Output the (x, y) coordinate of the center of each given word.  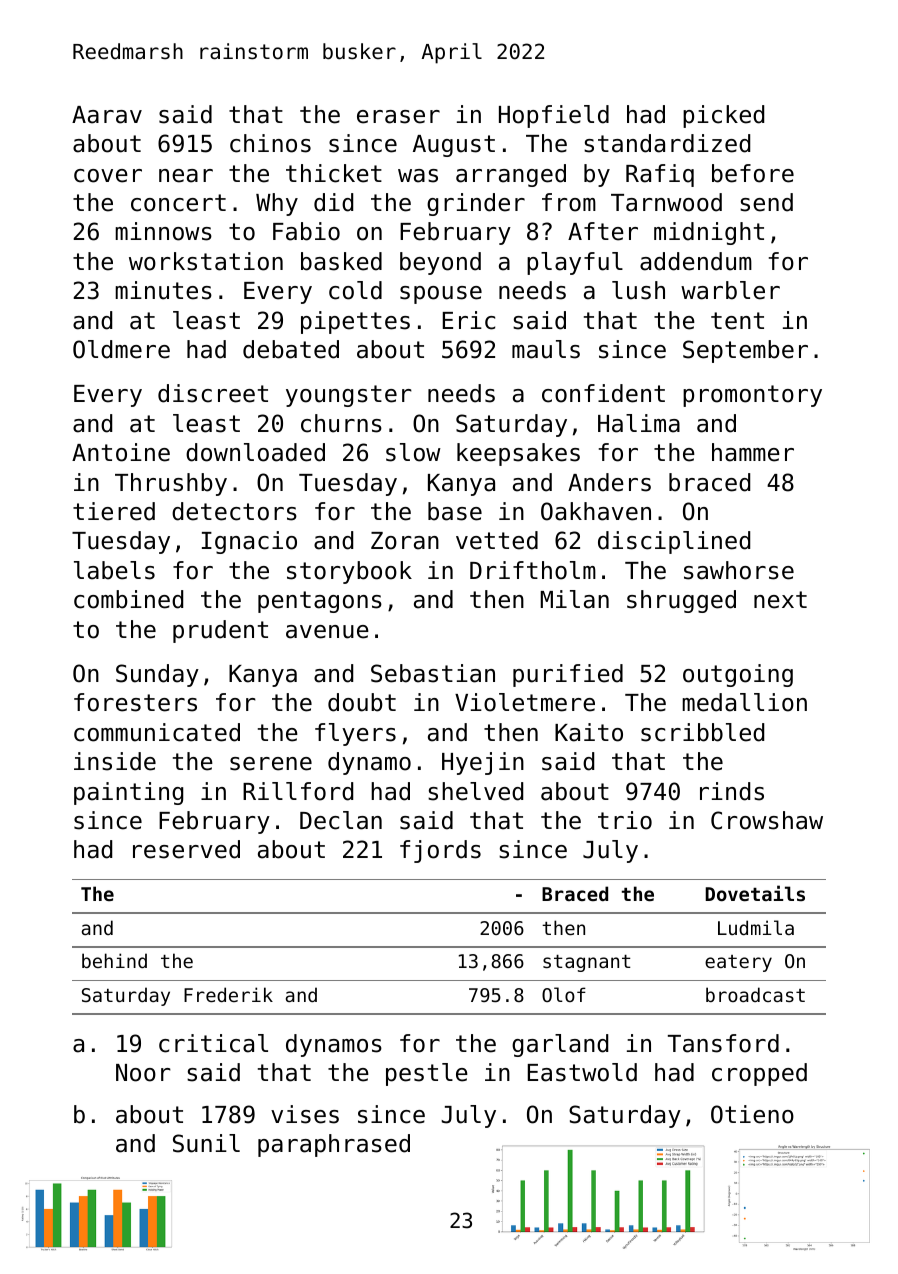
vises (305, 1114)
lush (638, 290)
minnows (163, 231)
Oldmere (121, 349)
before (753, 173)
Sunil (206, 1143)
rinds (732, 791)
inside (115, 761)
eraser (398, 117)
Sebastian (433, 673)
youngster (349, 396)
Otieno (752, 1114)
